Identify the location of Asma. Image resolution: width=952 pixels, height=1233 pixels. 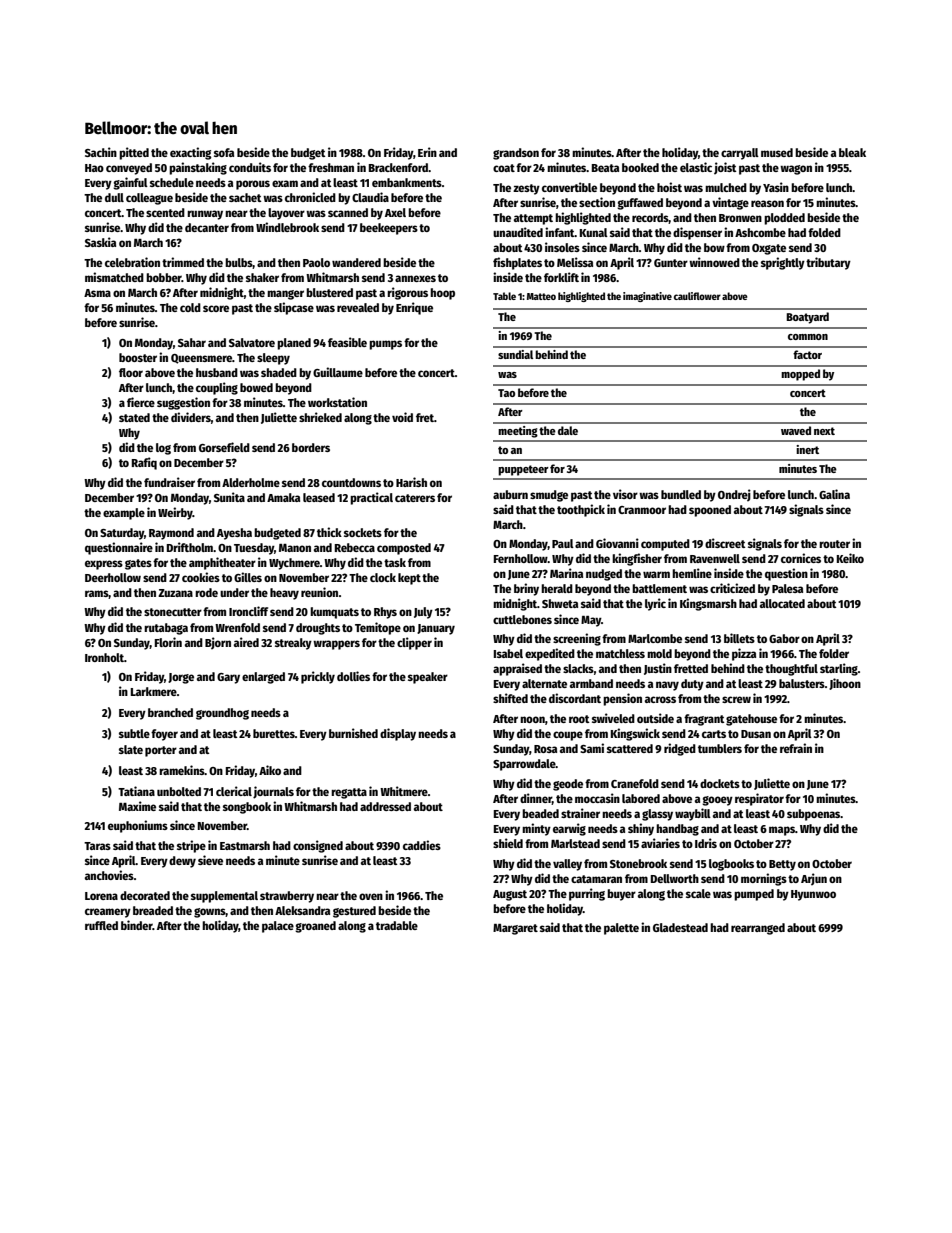
(97, 293).
